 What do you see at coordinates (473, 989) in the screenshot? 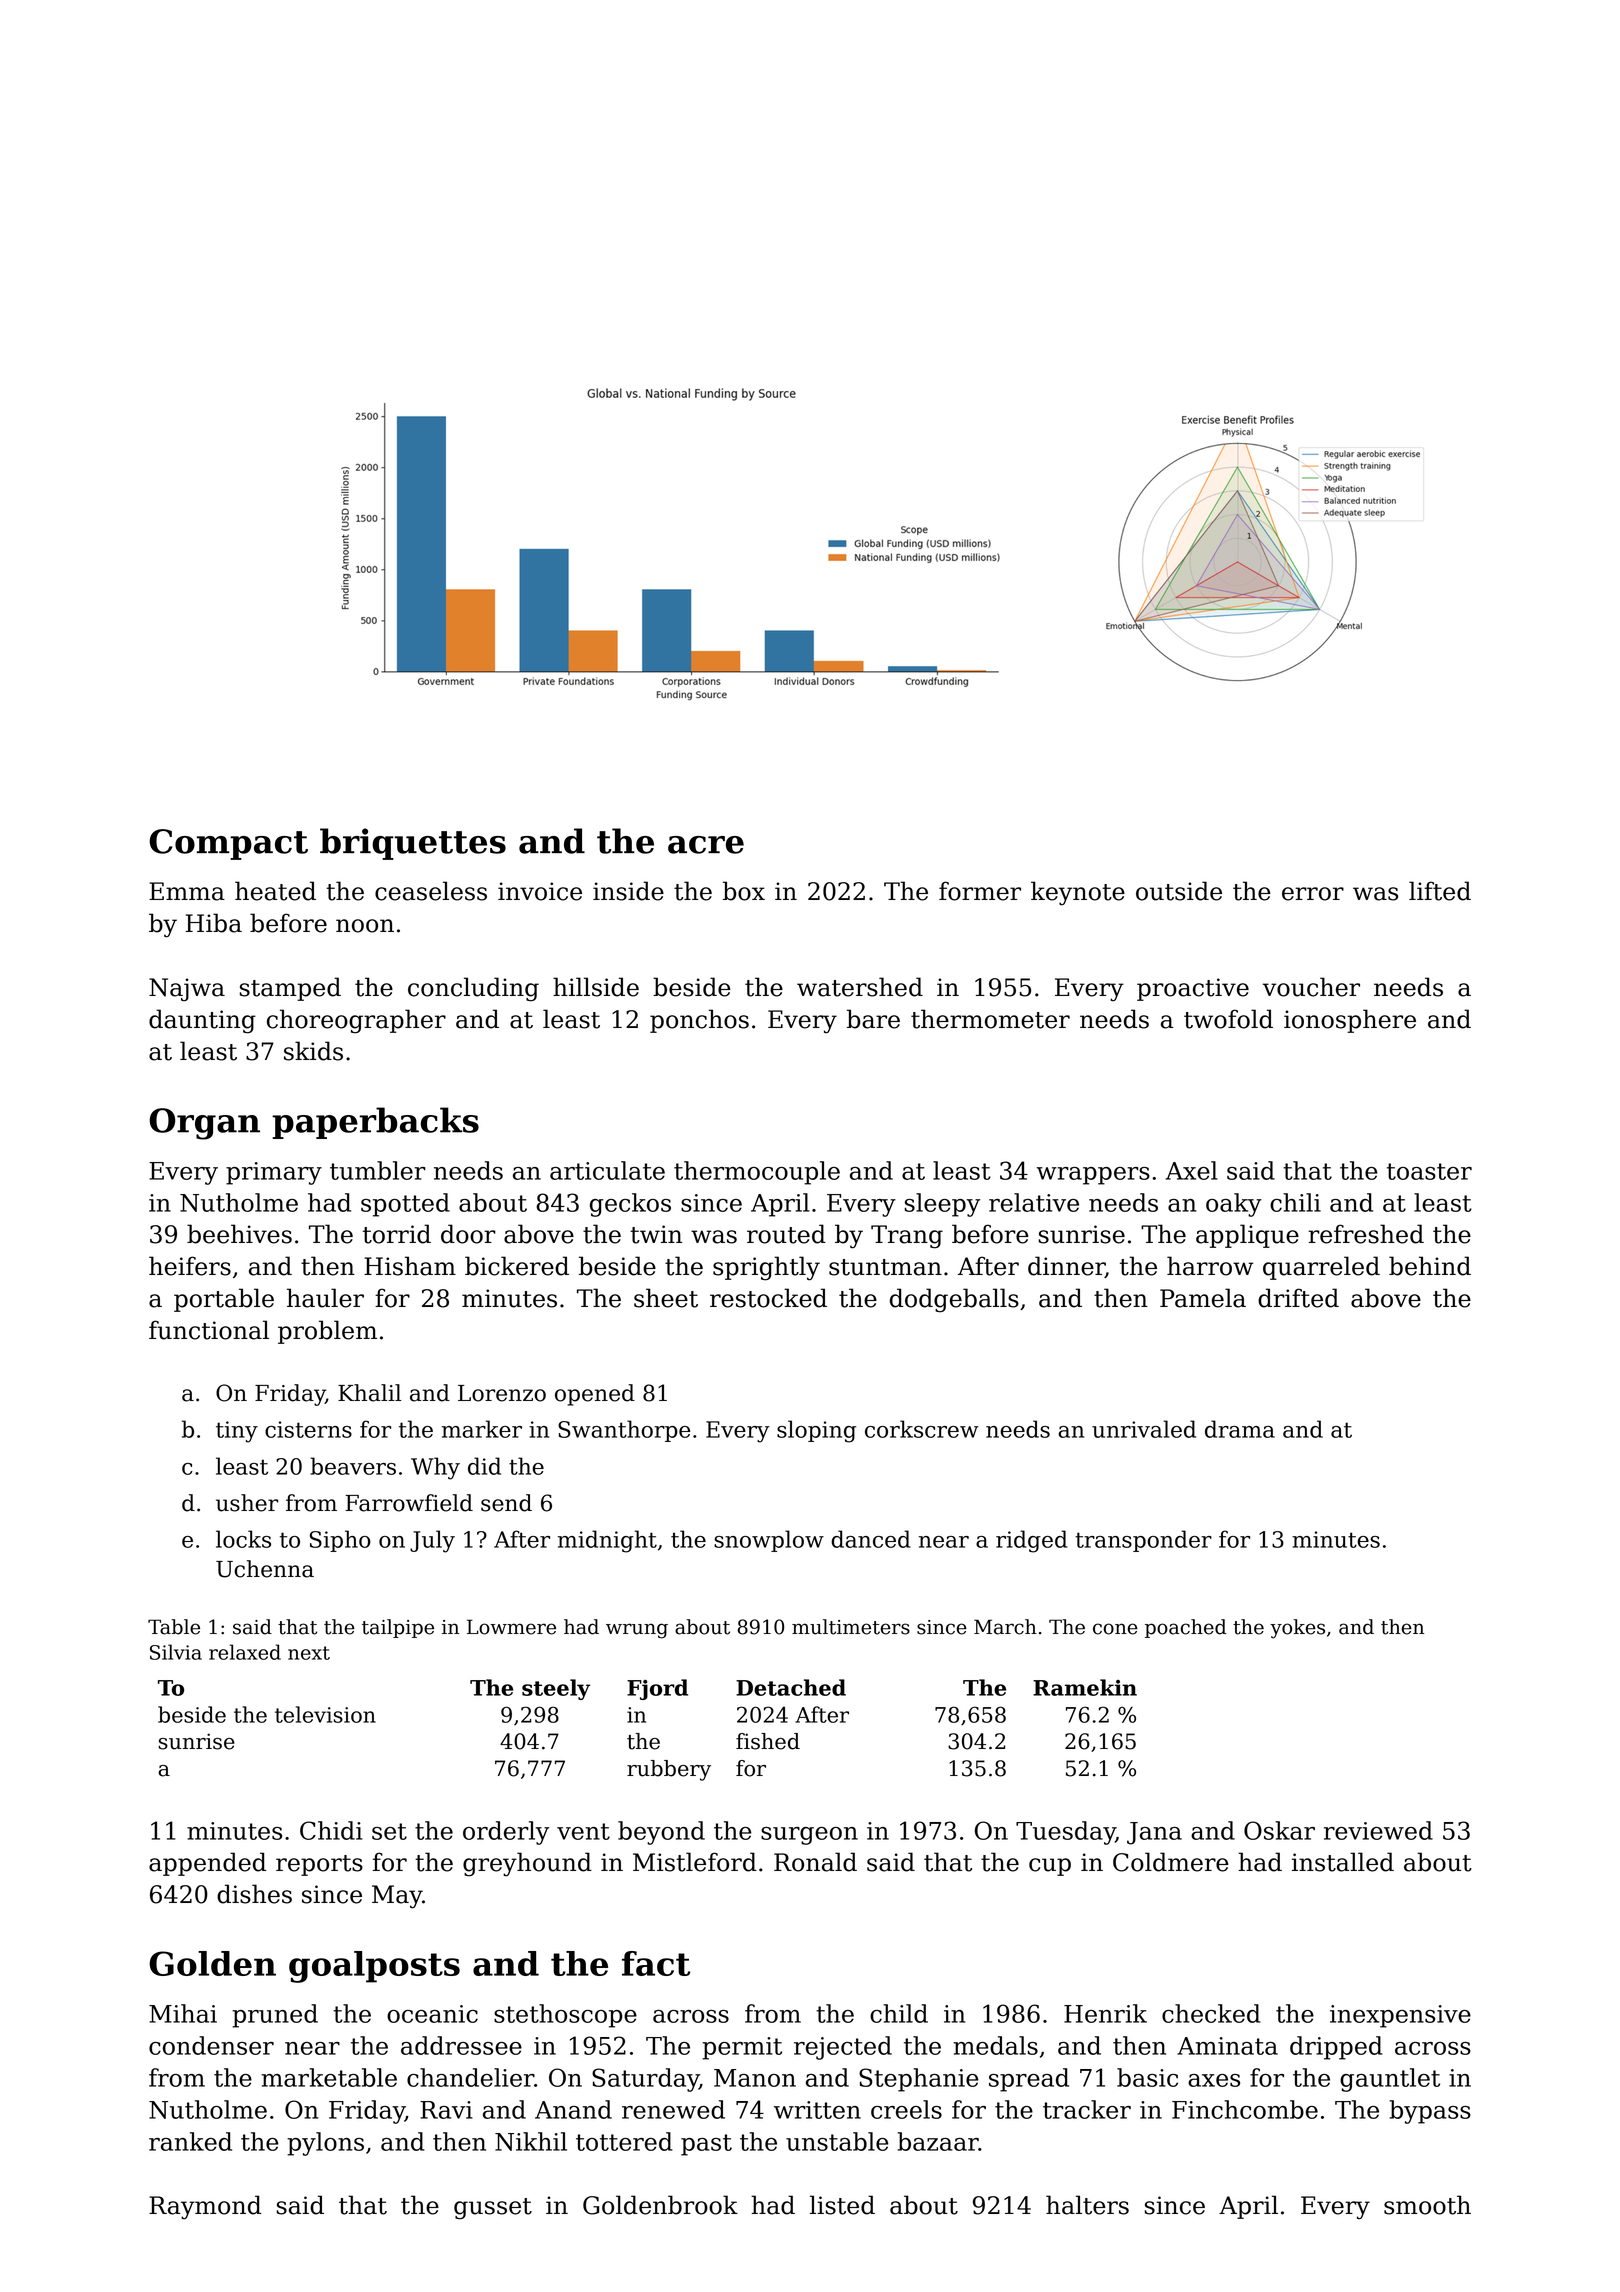
I see `concluding` at bounding box center [473, 989].
